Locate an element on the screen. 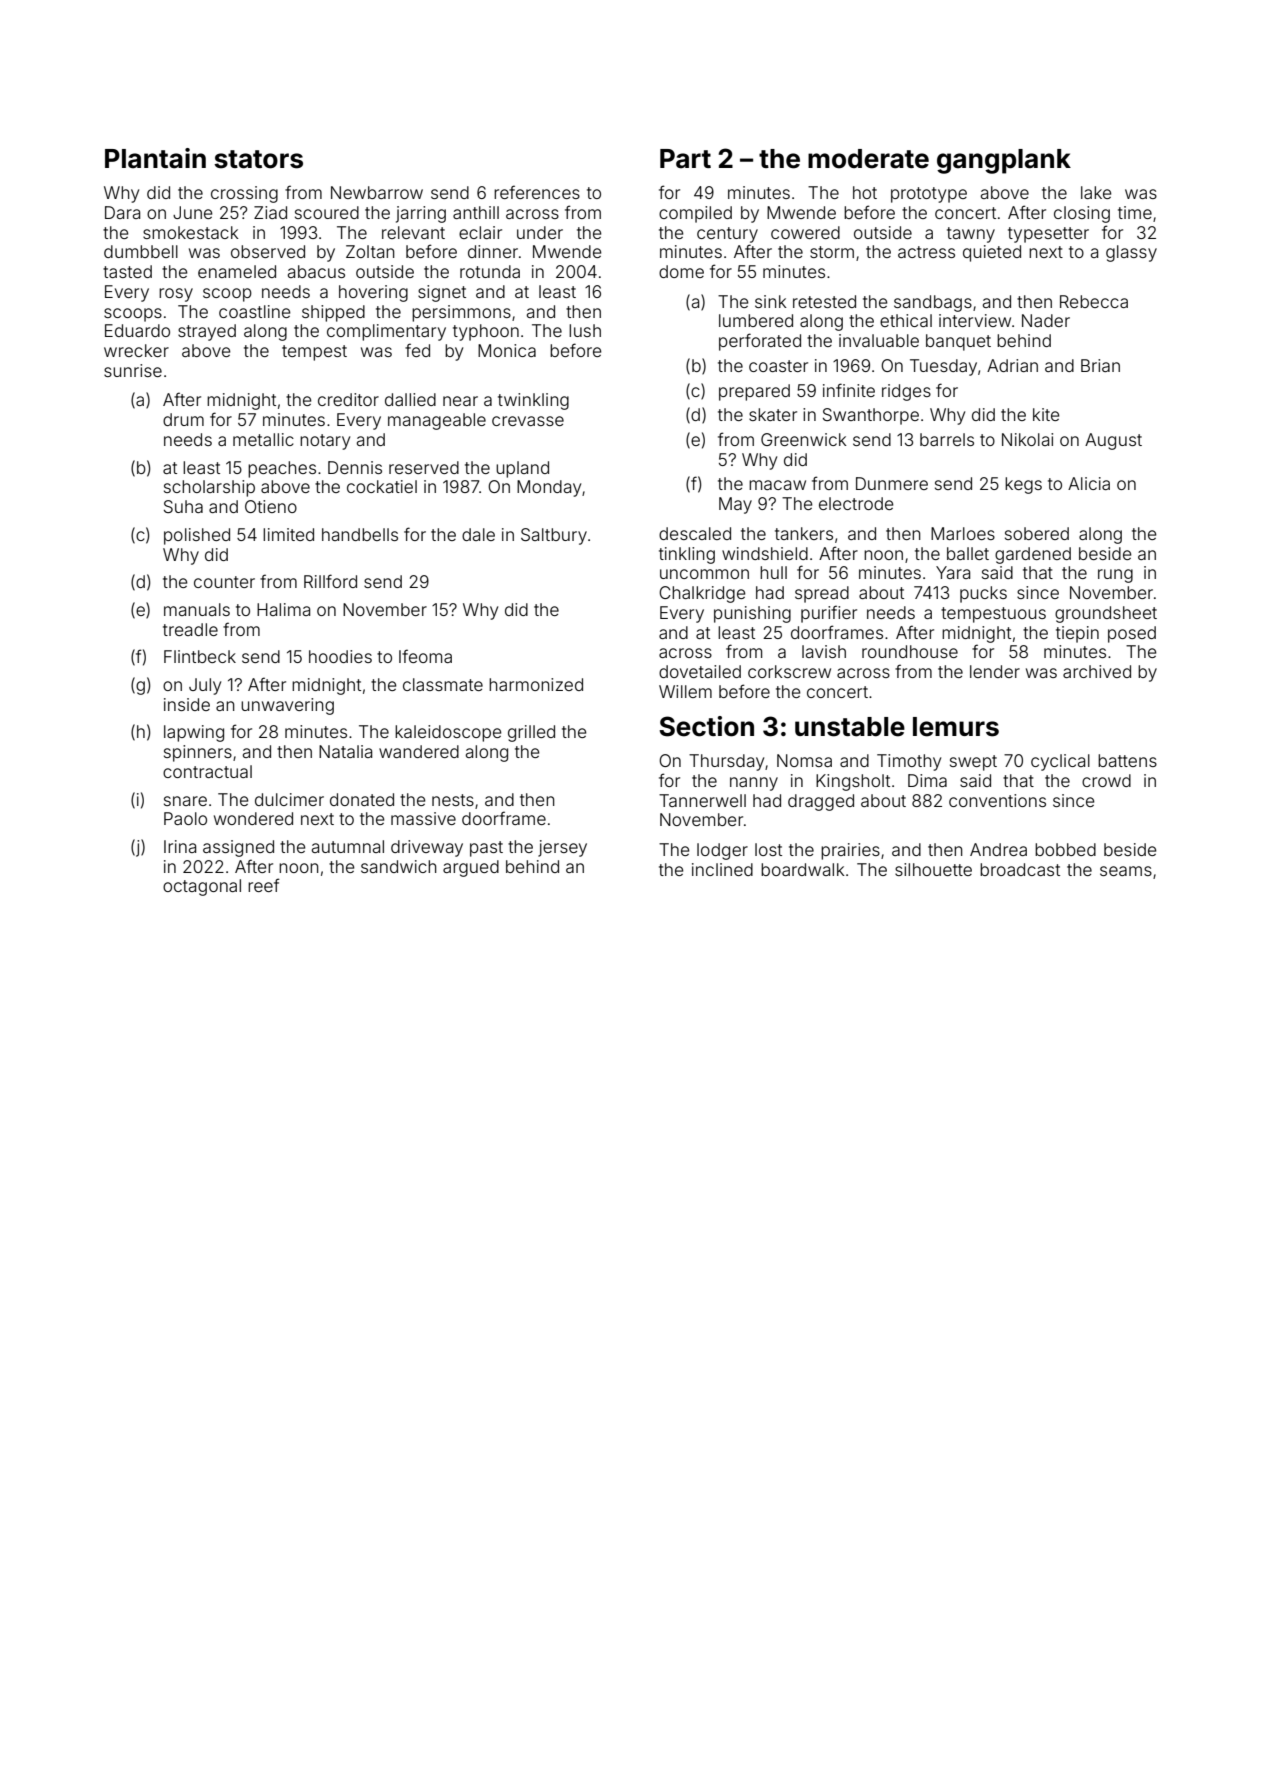 The width and height of the screenshot is (1261, 1784). silhouette is located at coordinates (933, 869).
